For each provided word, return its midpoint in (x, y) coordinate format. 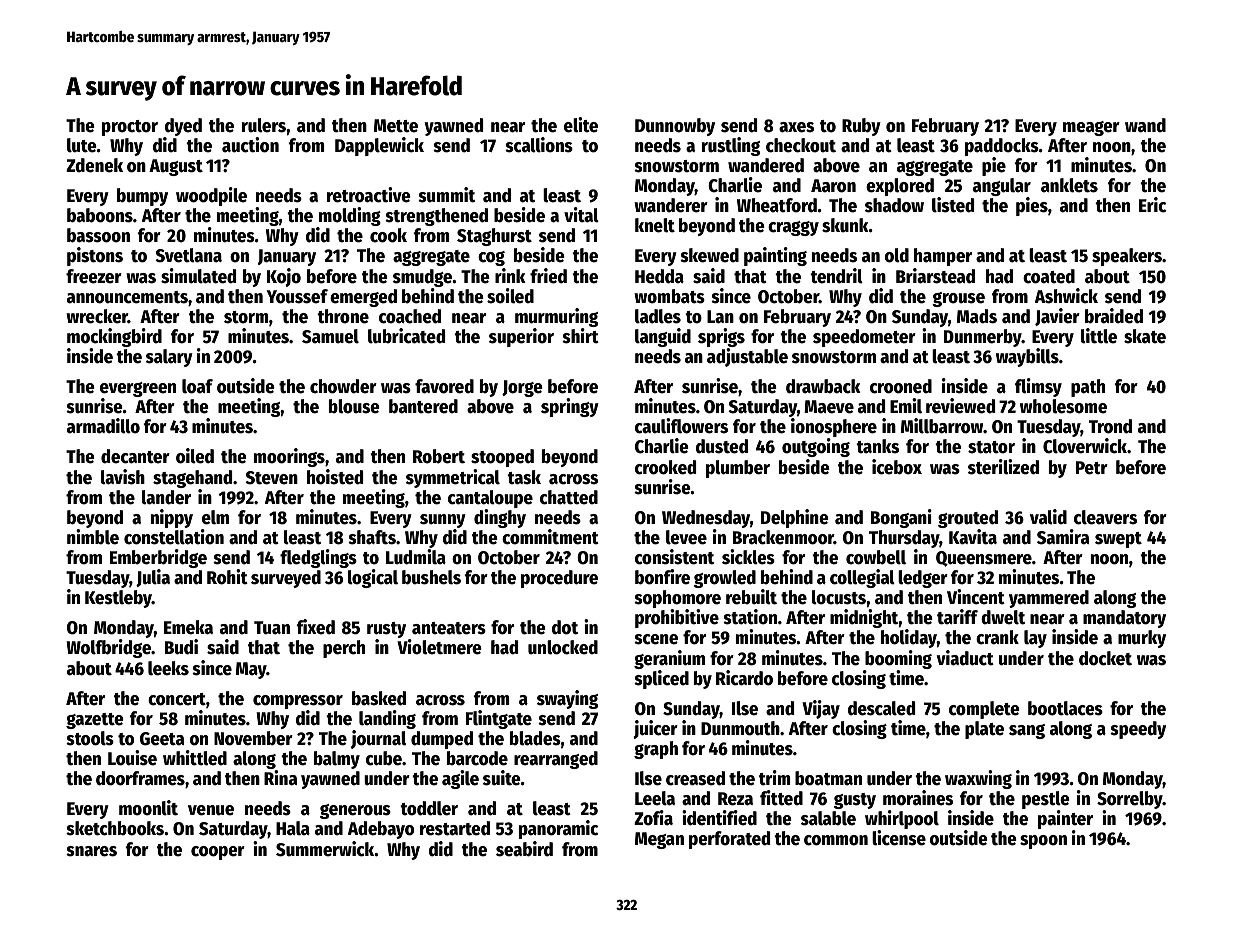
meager (1091, 128)
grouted (968, 519)
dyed (183, 127)
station (750, 617)
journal (378, 739)
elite (581, 125)
